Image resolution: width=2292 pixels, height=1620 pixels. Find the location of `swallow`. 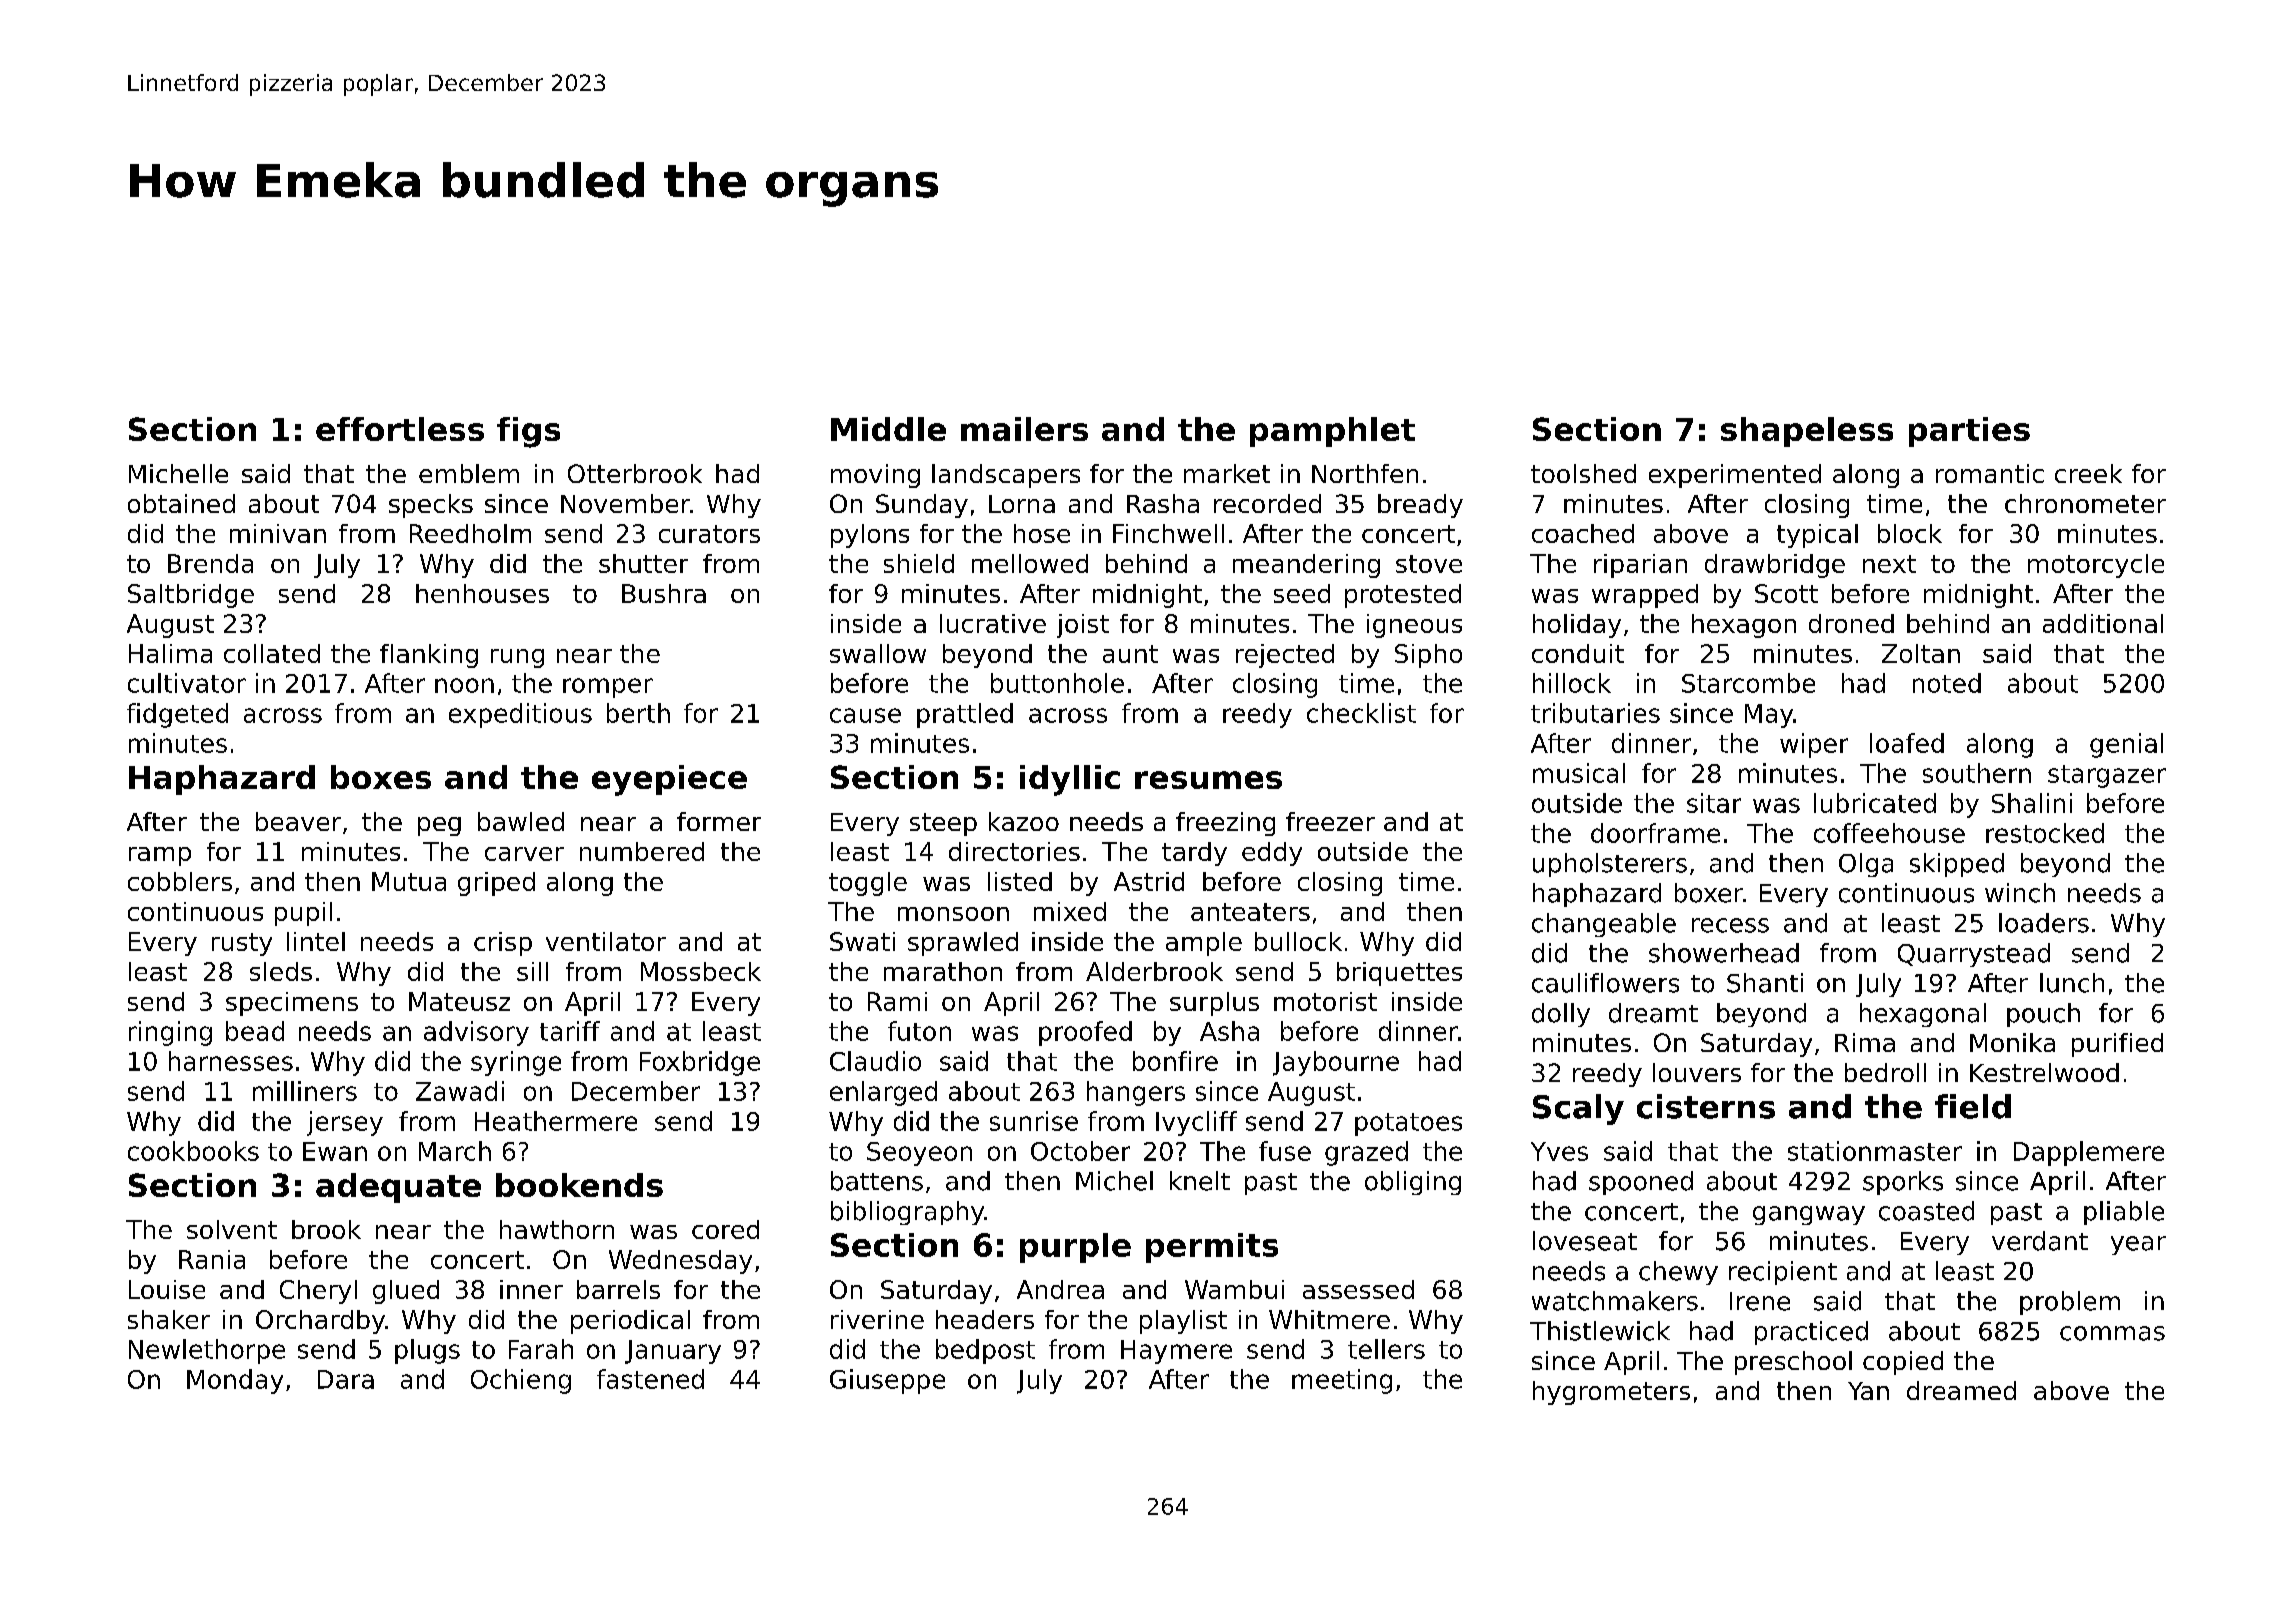

swallow is located at coordinates (878, 653).
